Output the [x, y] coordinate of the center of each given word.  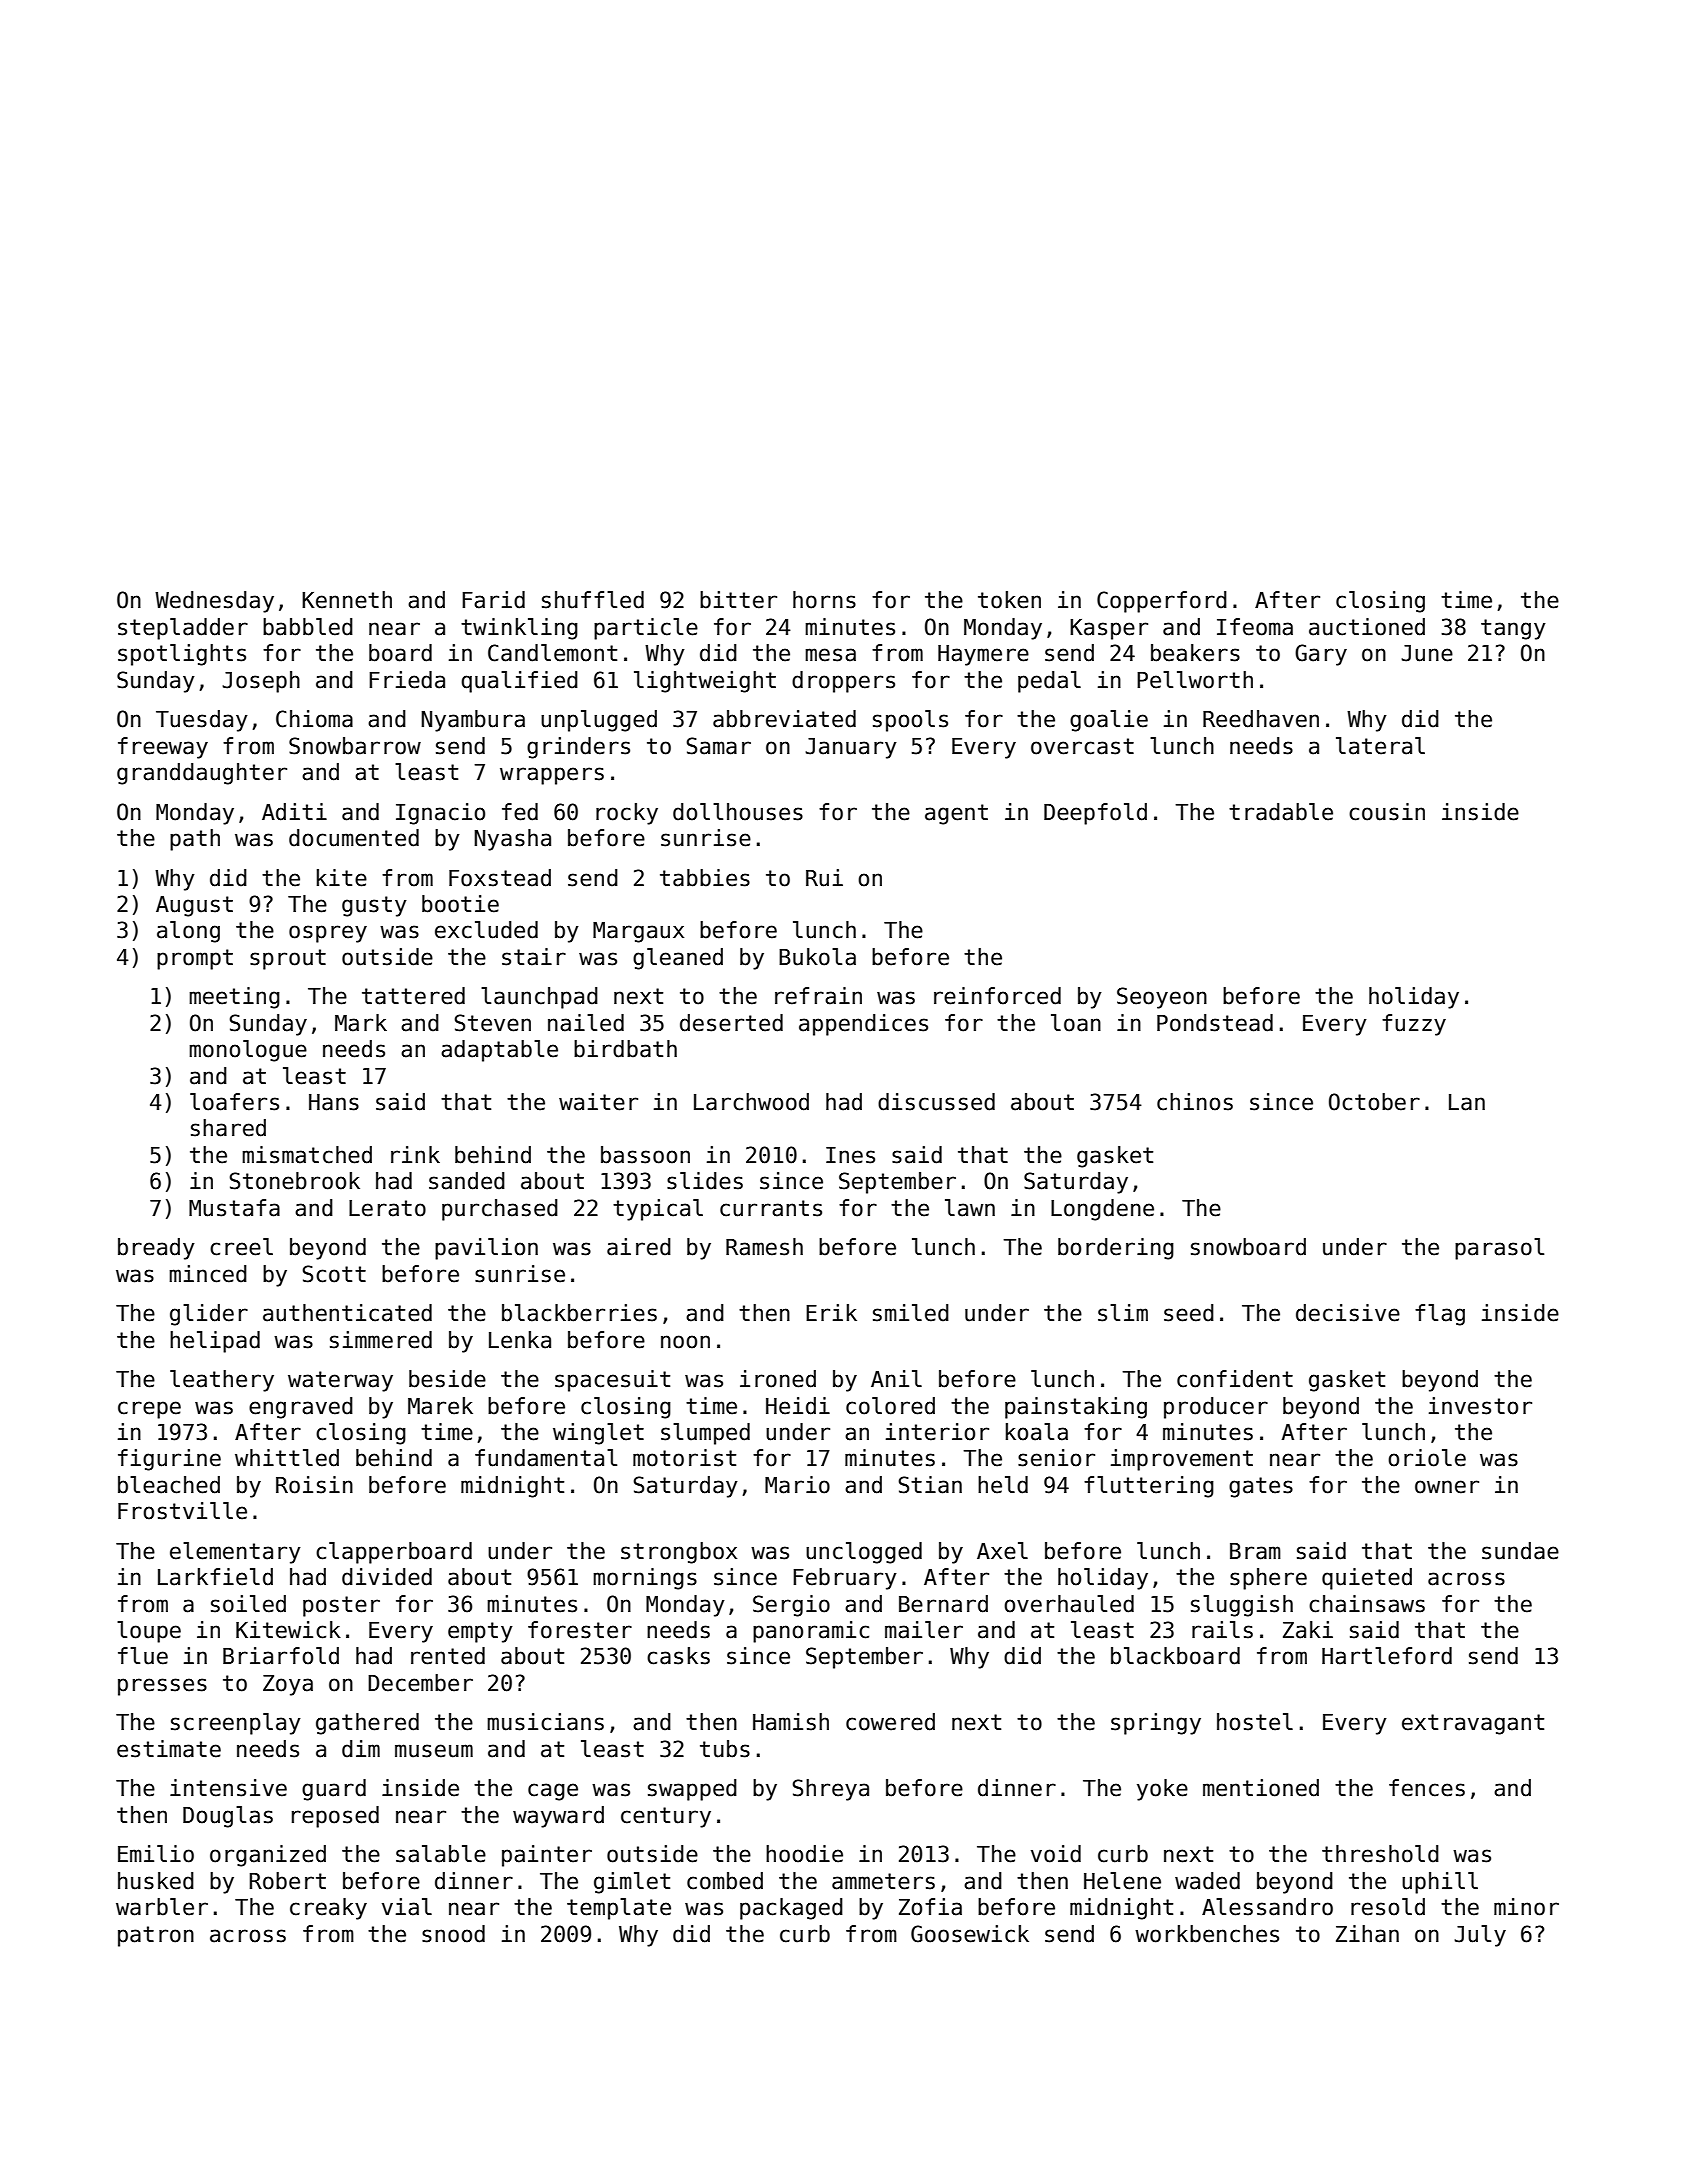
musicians [545, 1722]
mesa [830, 655]
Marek [440, 1406]
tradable [1281, 812]
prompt [195, 959]
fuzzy [1414, 1025]
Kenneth [347, 600]
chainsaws [1367, 1604]
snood [453, 1934]
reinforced [997, 996]
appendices [863, 1025]
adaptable [499, 1051]
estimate [169, 1749]
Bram [1255, 1551]
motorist [684, 1458]
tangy [1513, 629]
